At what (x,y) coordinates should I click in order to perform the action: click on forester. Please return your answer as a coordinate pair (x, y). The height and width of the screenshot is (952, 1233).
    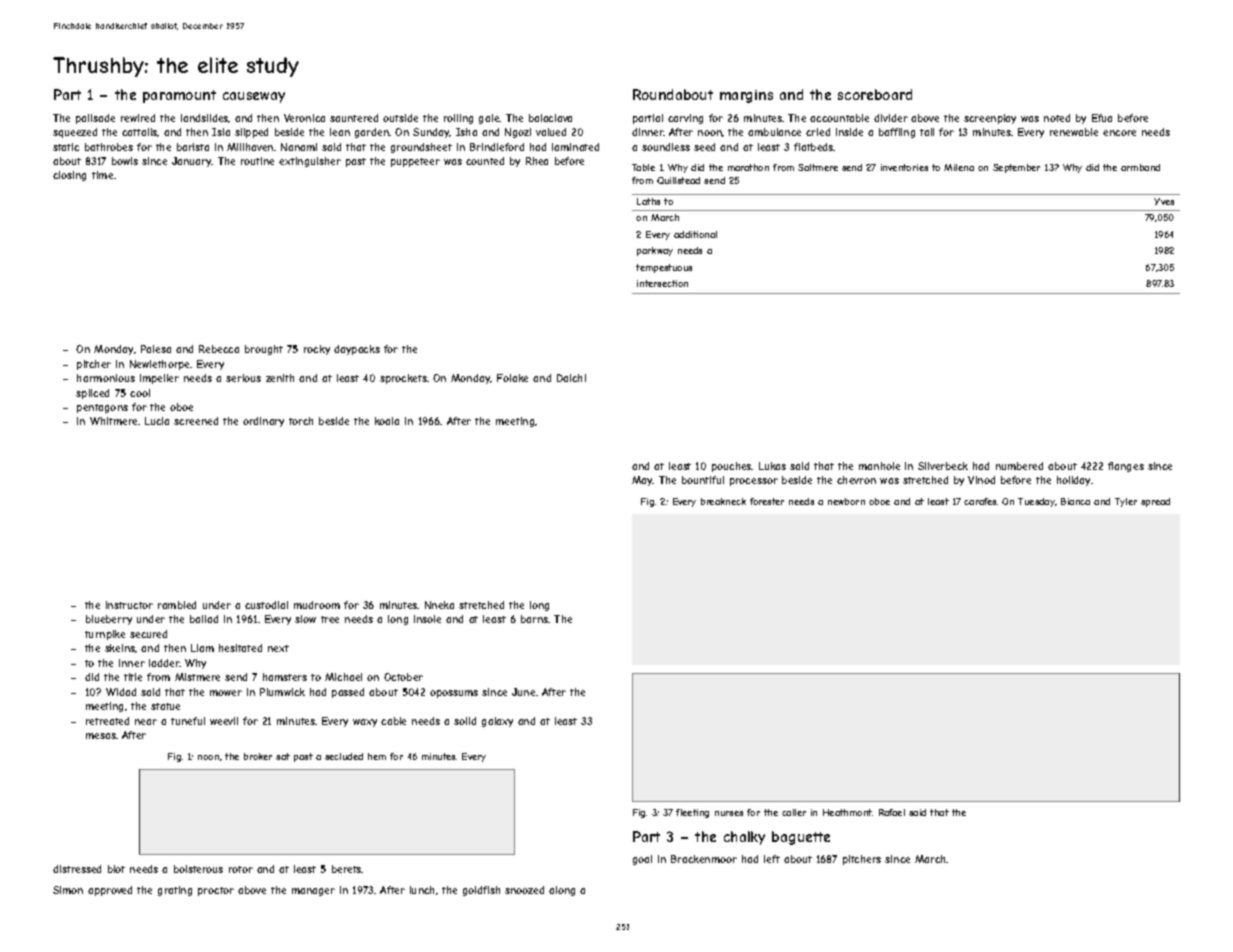
    Looking at the image, I should click on (767, 501).
